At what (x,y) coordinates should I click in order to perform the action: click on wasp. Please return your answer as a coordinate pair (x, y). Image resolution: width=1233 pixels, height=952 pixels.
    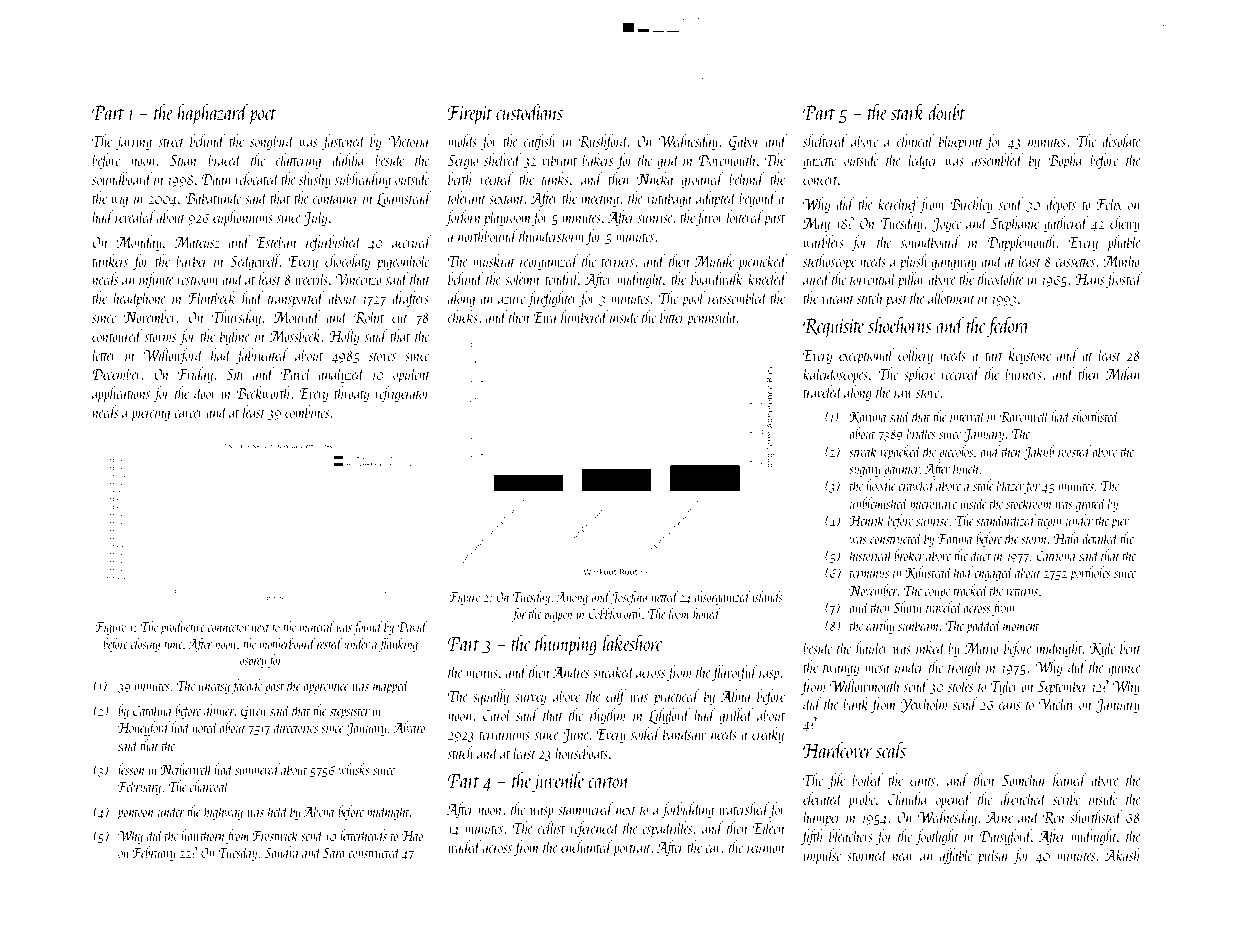
    Looking at the image, I should click on (542, 813).
